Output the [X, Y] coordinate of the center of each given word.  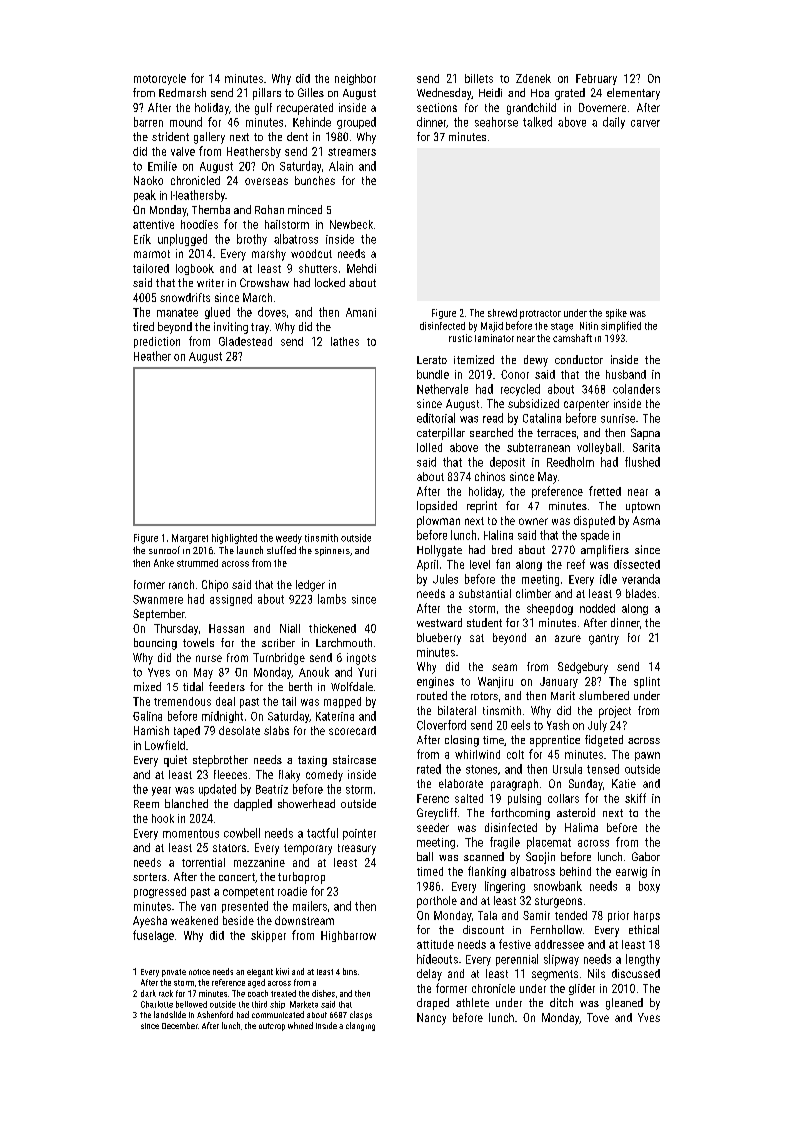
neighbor [355, 79]
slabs [276, 730]
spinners [332, 551]
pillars [267, 94]
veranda [641, 579]
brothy [252, 240]
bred [502, 549]
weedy [289, 539]
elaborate [461, 783]
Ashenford [215, 1014]
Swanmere [158, 599]
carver [645, 123]
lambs [332, 599]
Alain [341, 166]
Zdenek [533, 78]
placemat [549, 843]
